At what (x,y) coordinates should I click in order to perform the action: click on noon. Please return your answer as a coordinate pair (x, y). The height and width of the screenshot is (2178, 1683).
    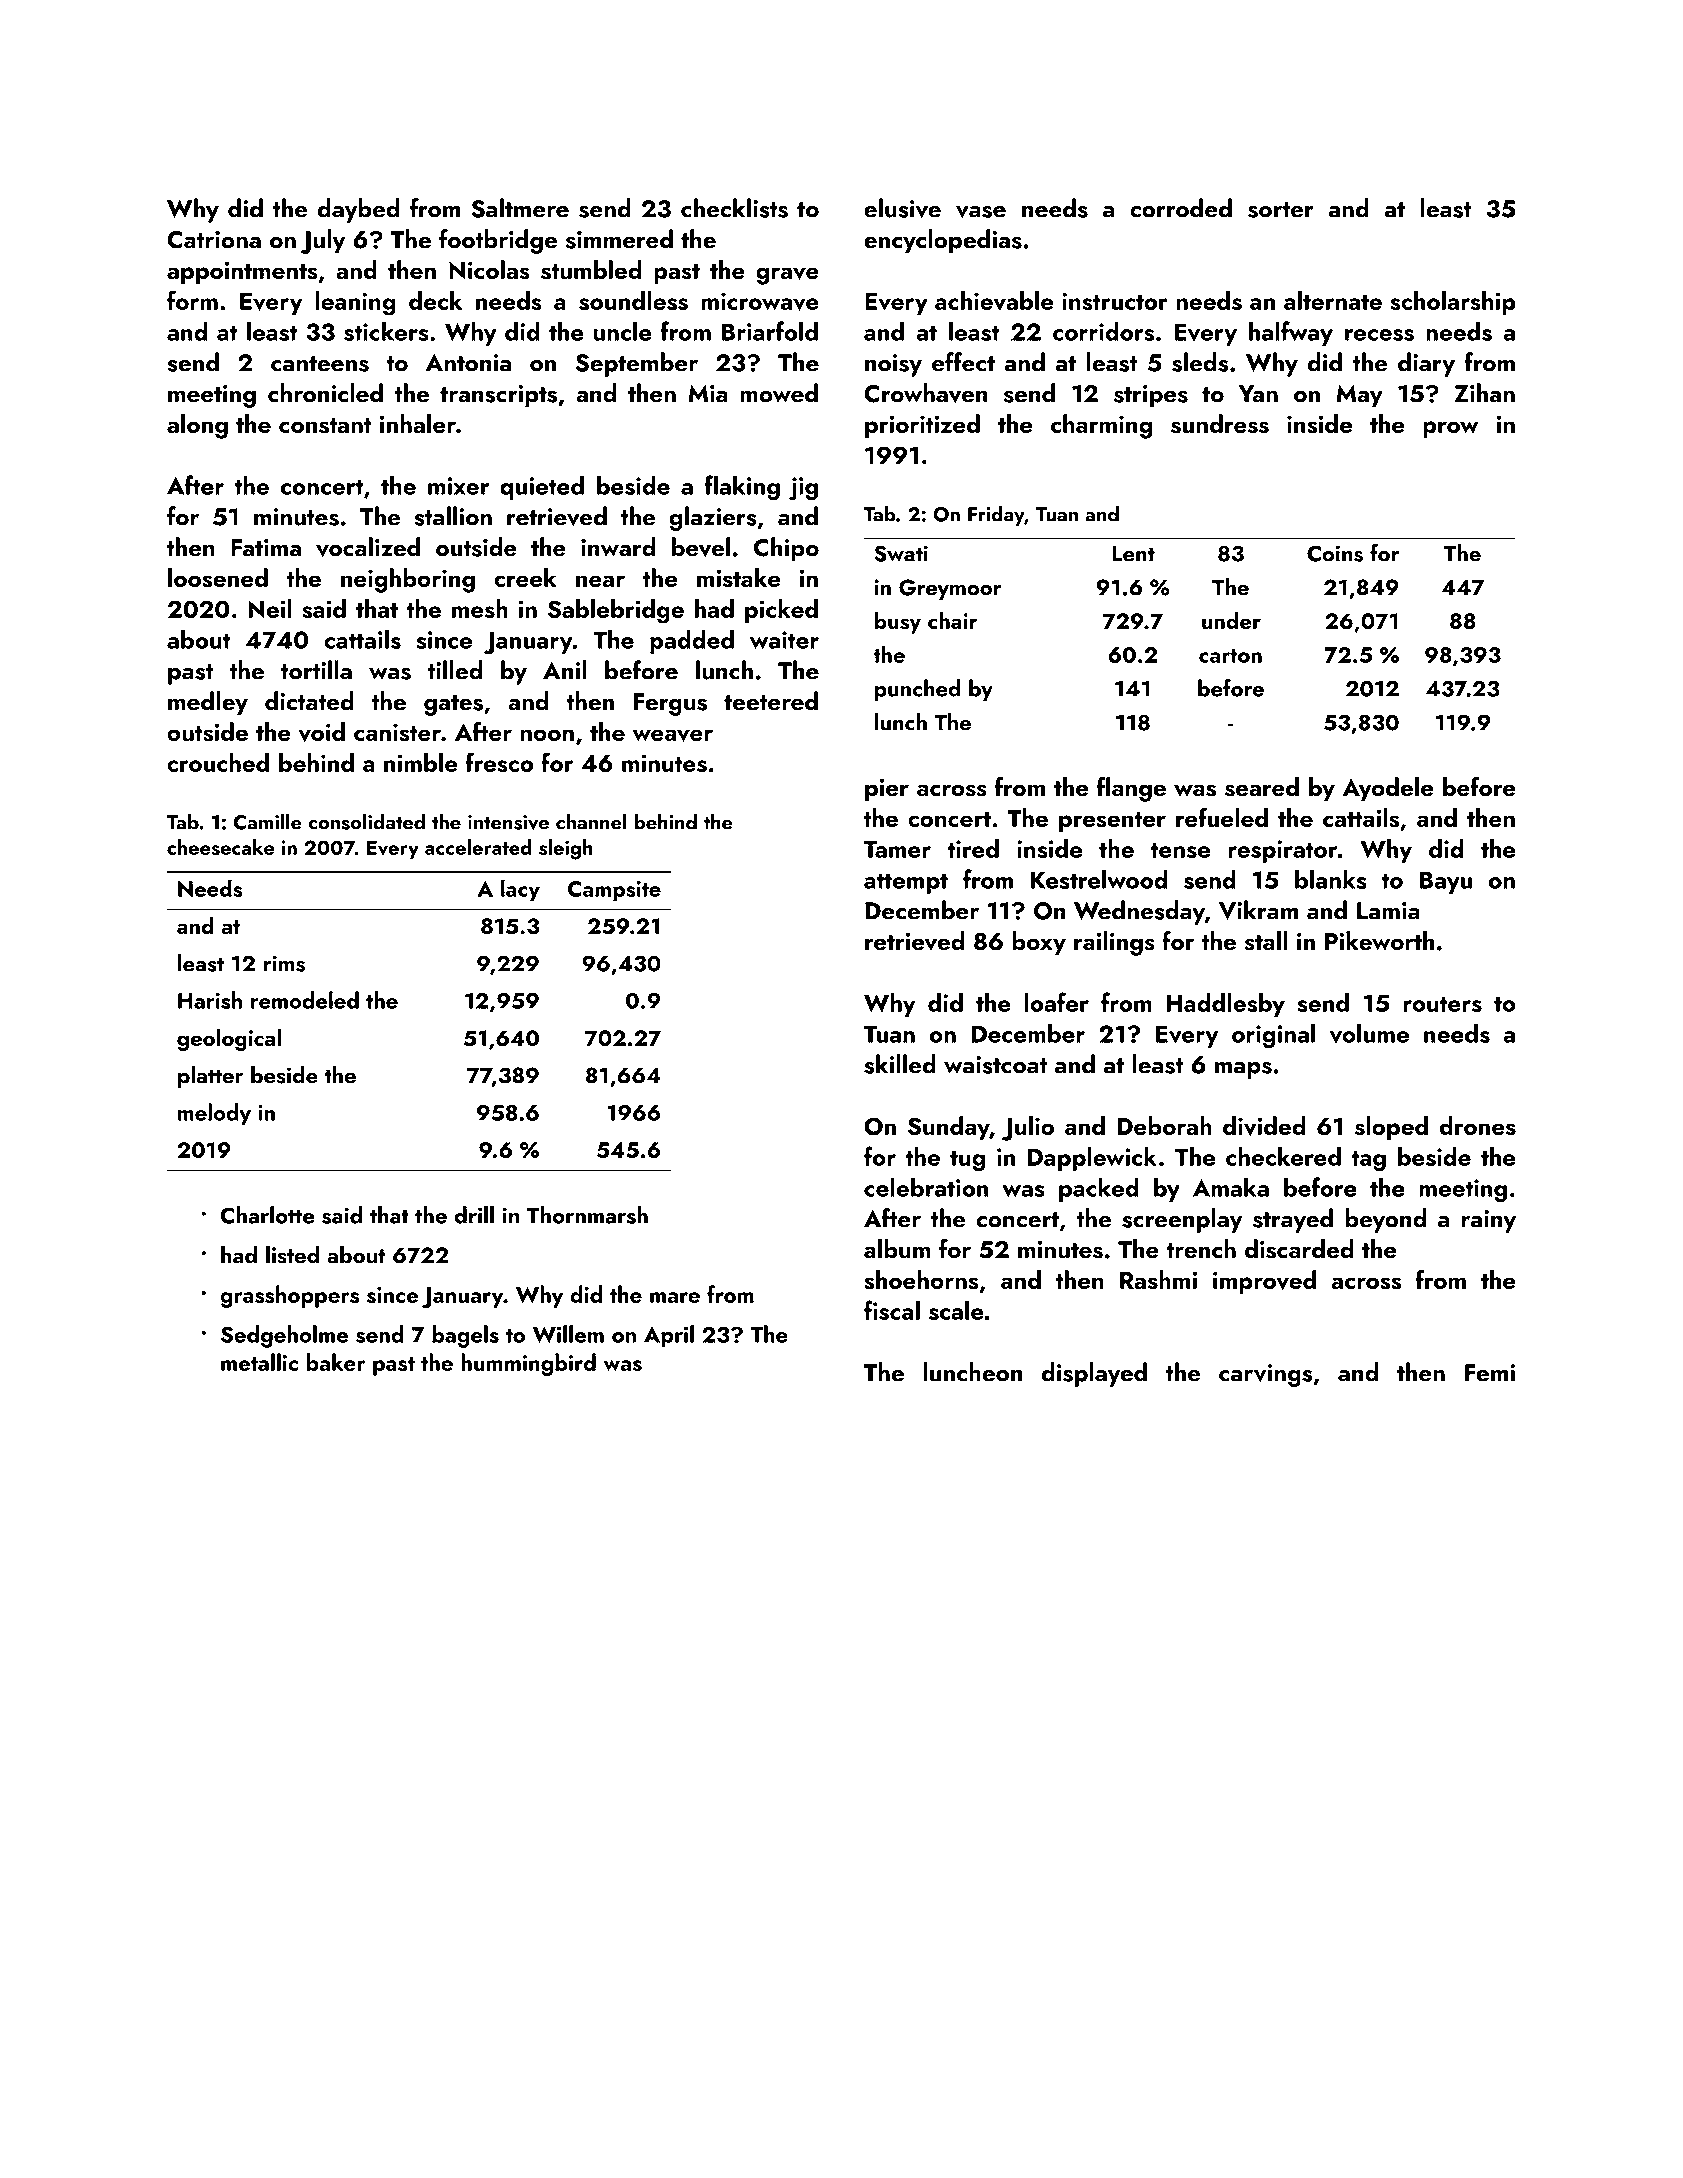
    Looking at the image, I should click on (547, 735).
